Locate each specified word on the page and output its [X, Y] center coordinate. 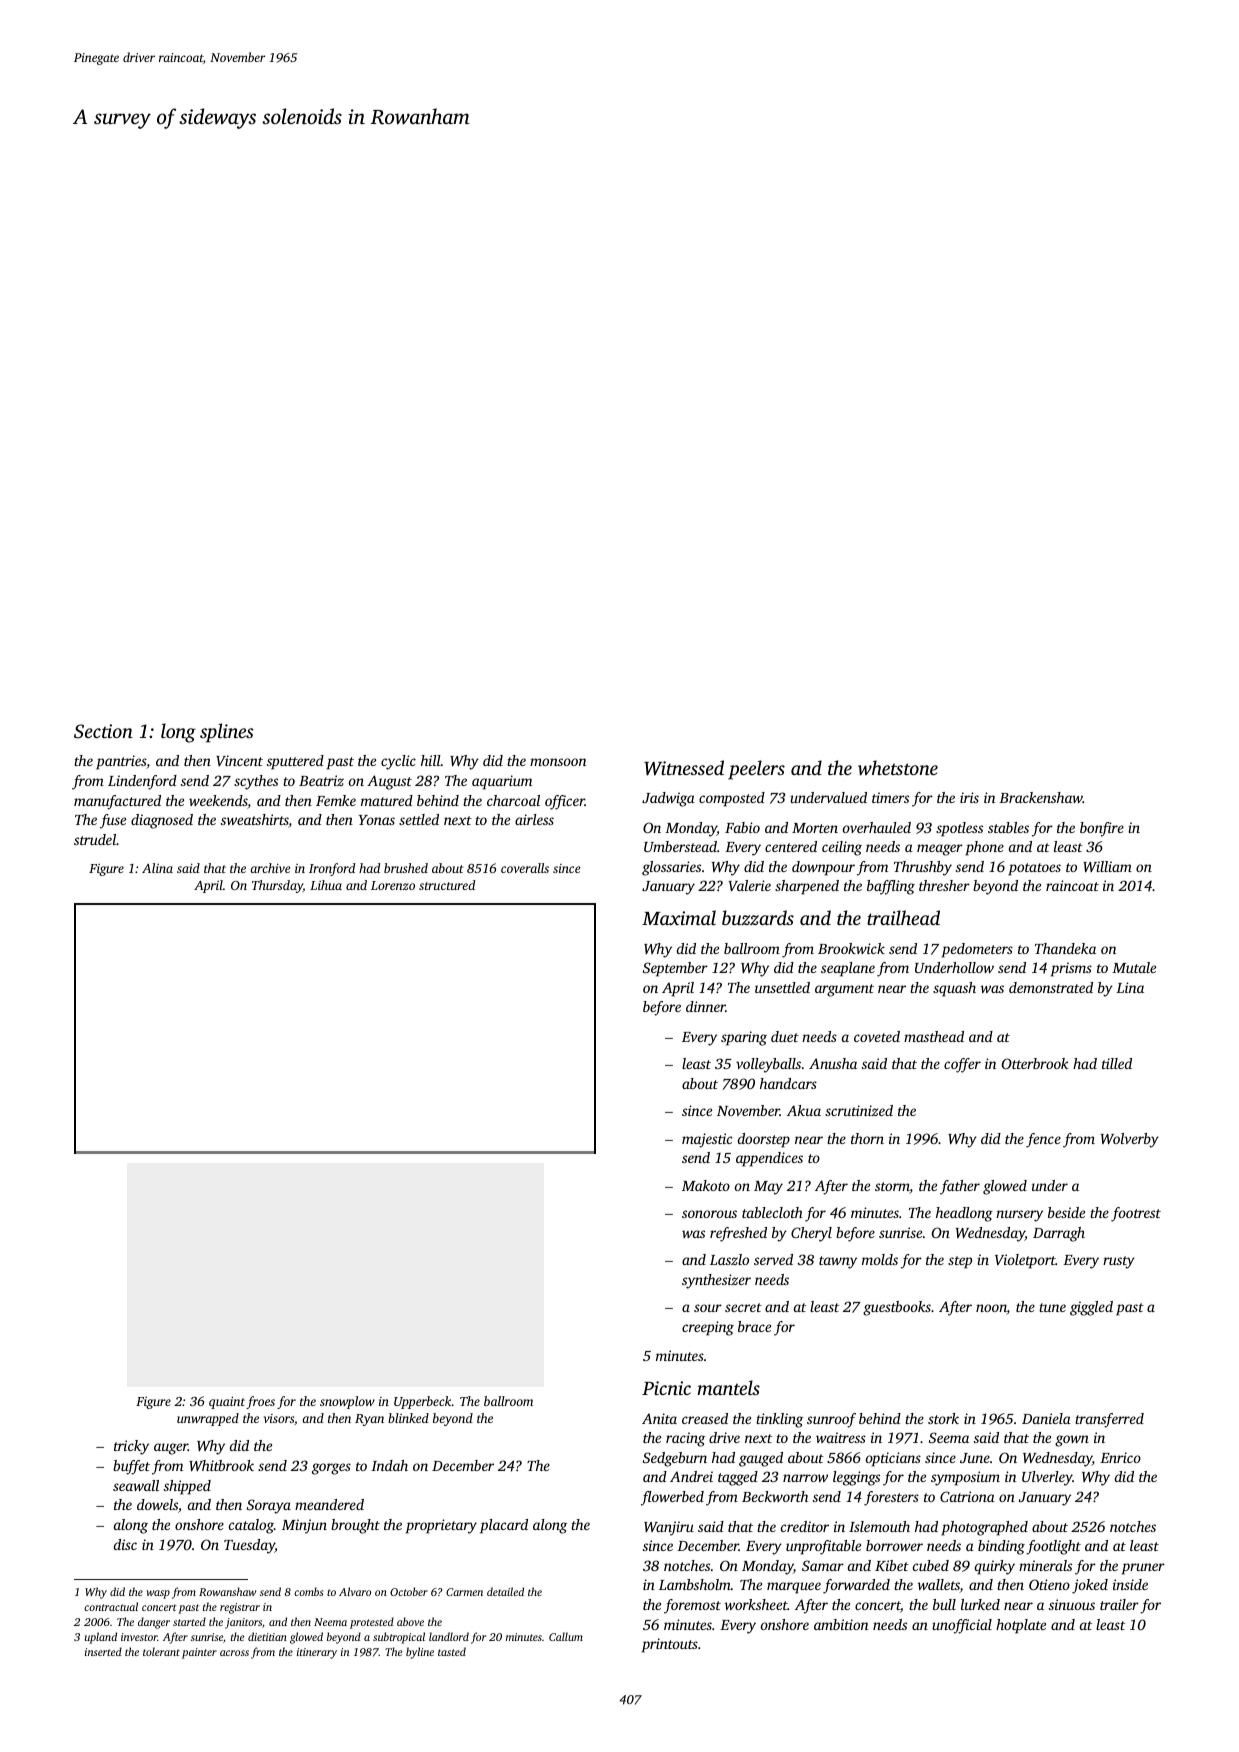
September [675, 969]
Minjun [304, 1526]
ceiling [842, 848]
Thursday [277, 886]
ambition [841, 1624]
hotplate [1021, 1626]
